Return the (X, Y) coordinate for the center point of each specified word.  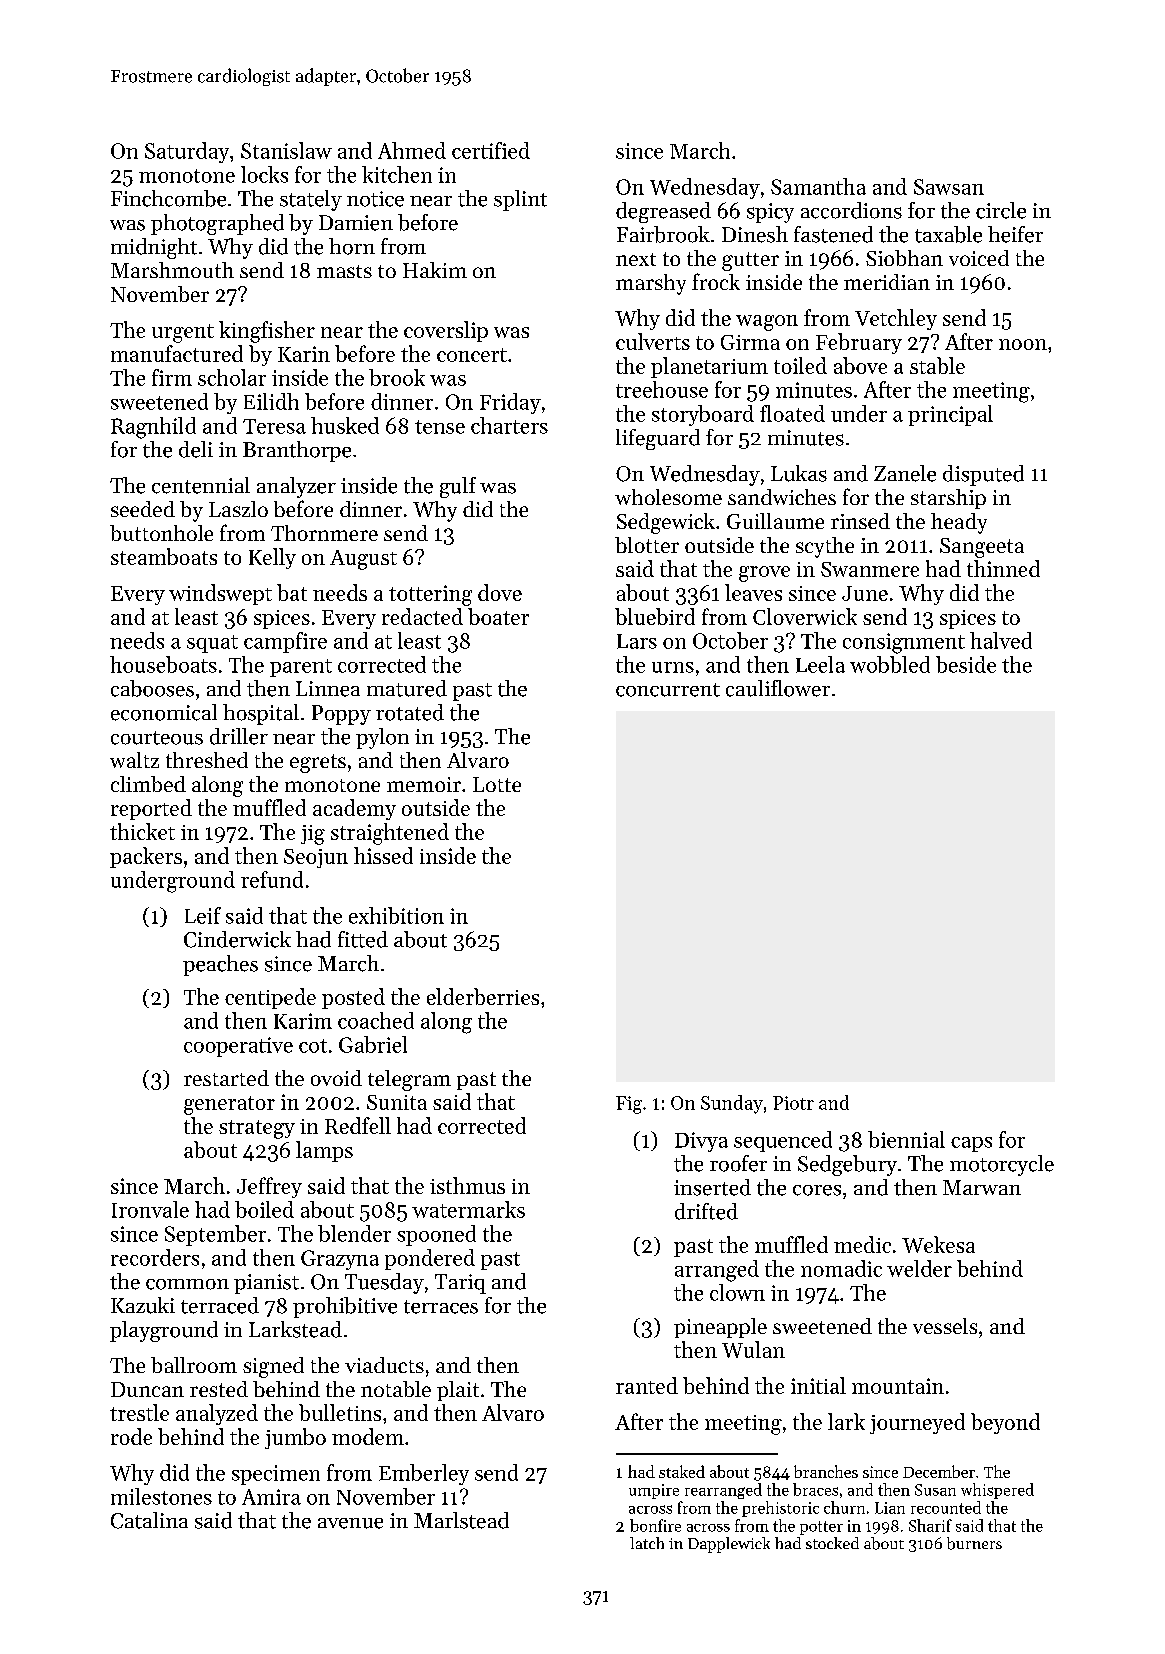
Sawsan (949, 187)
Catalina (149, 1520)
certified (491, 150)
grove (764, 574)
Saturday (187, 152)
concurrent (668, 690)
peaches (220, 965)
